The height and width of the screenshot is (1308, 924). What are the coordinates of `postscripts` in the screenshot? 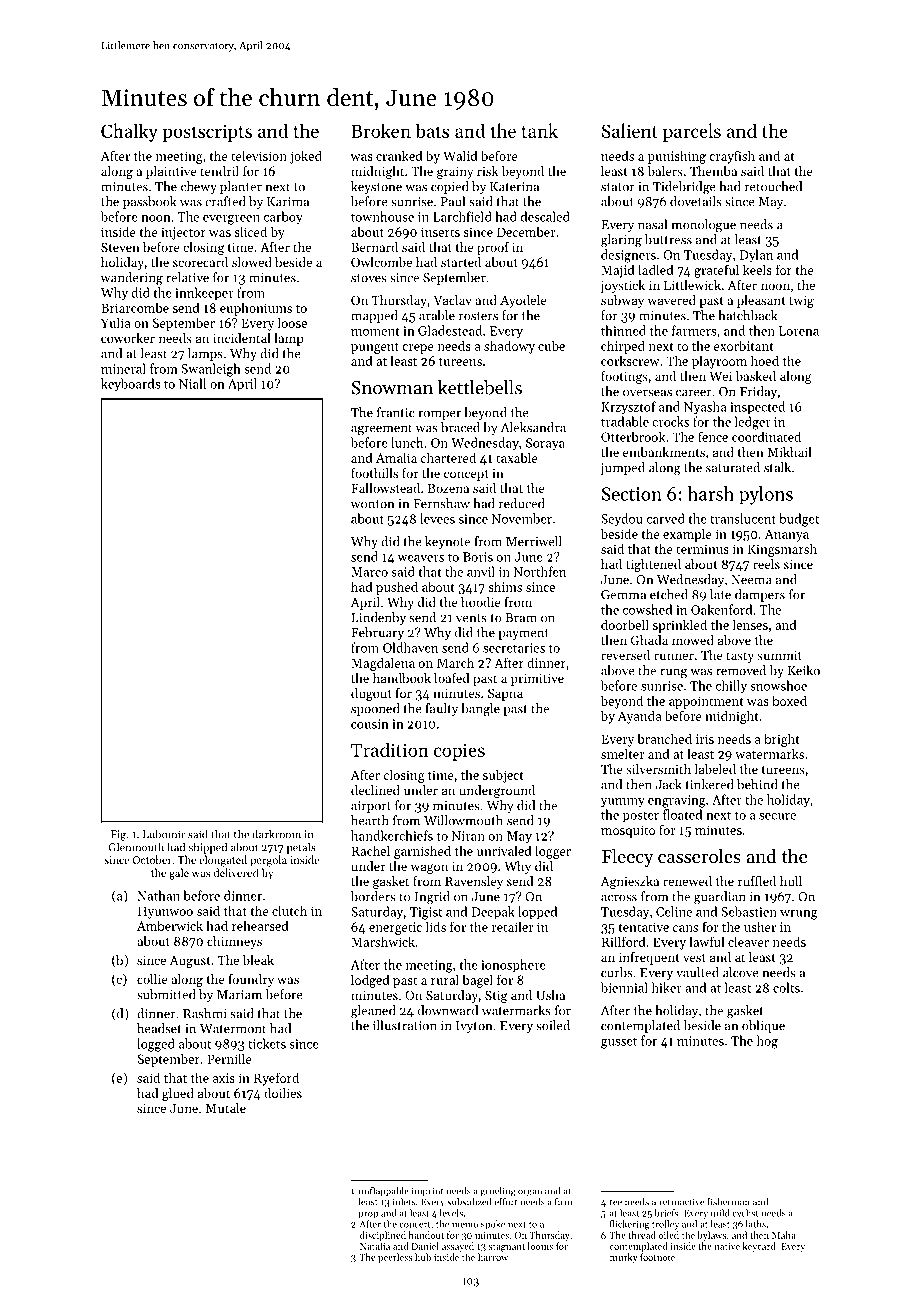 It's located at (207, 133).
